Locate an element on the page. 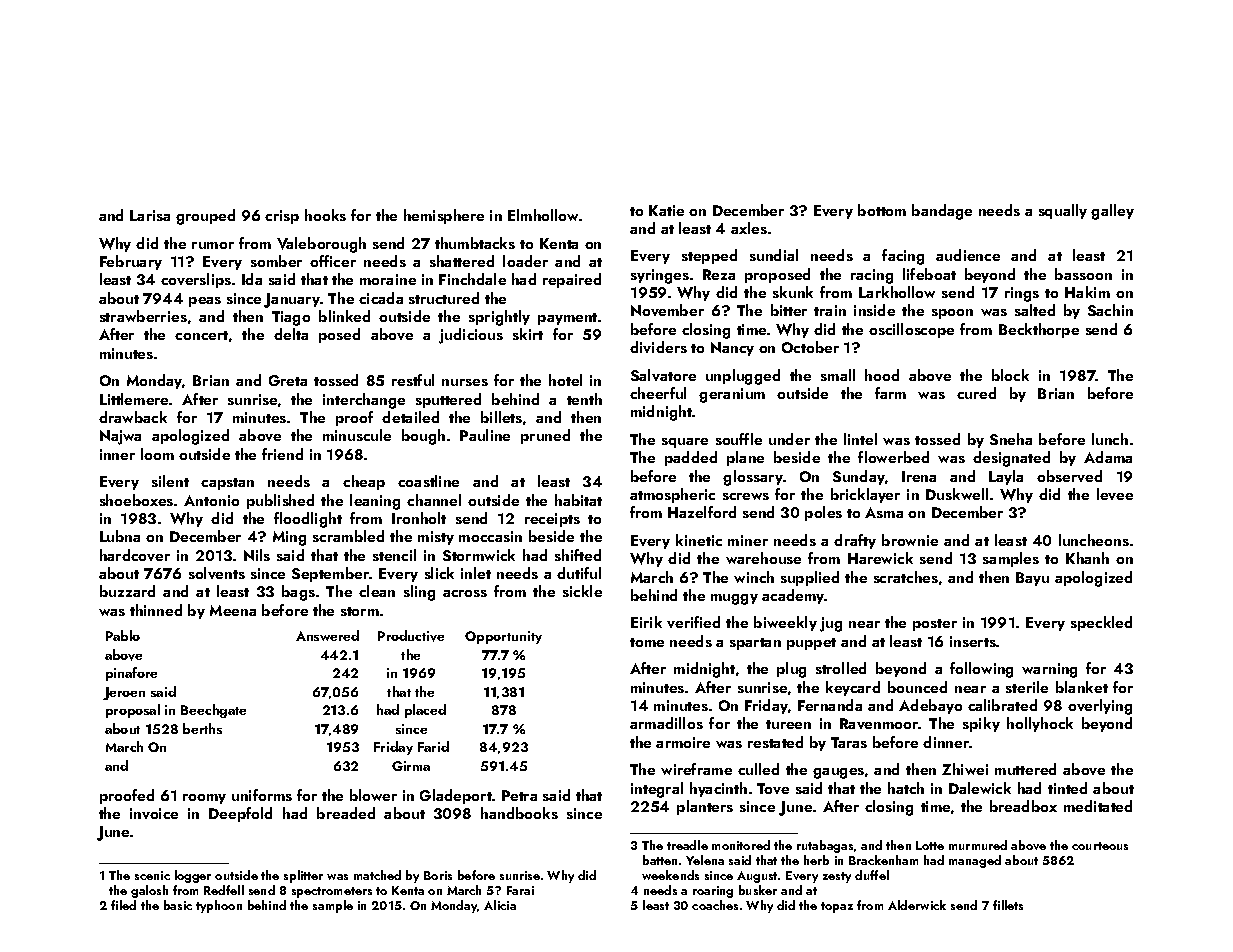 This page has height=952, width=1233. speckled is located at coordinates (1101, 623).
